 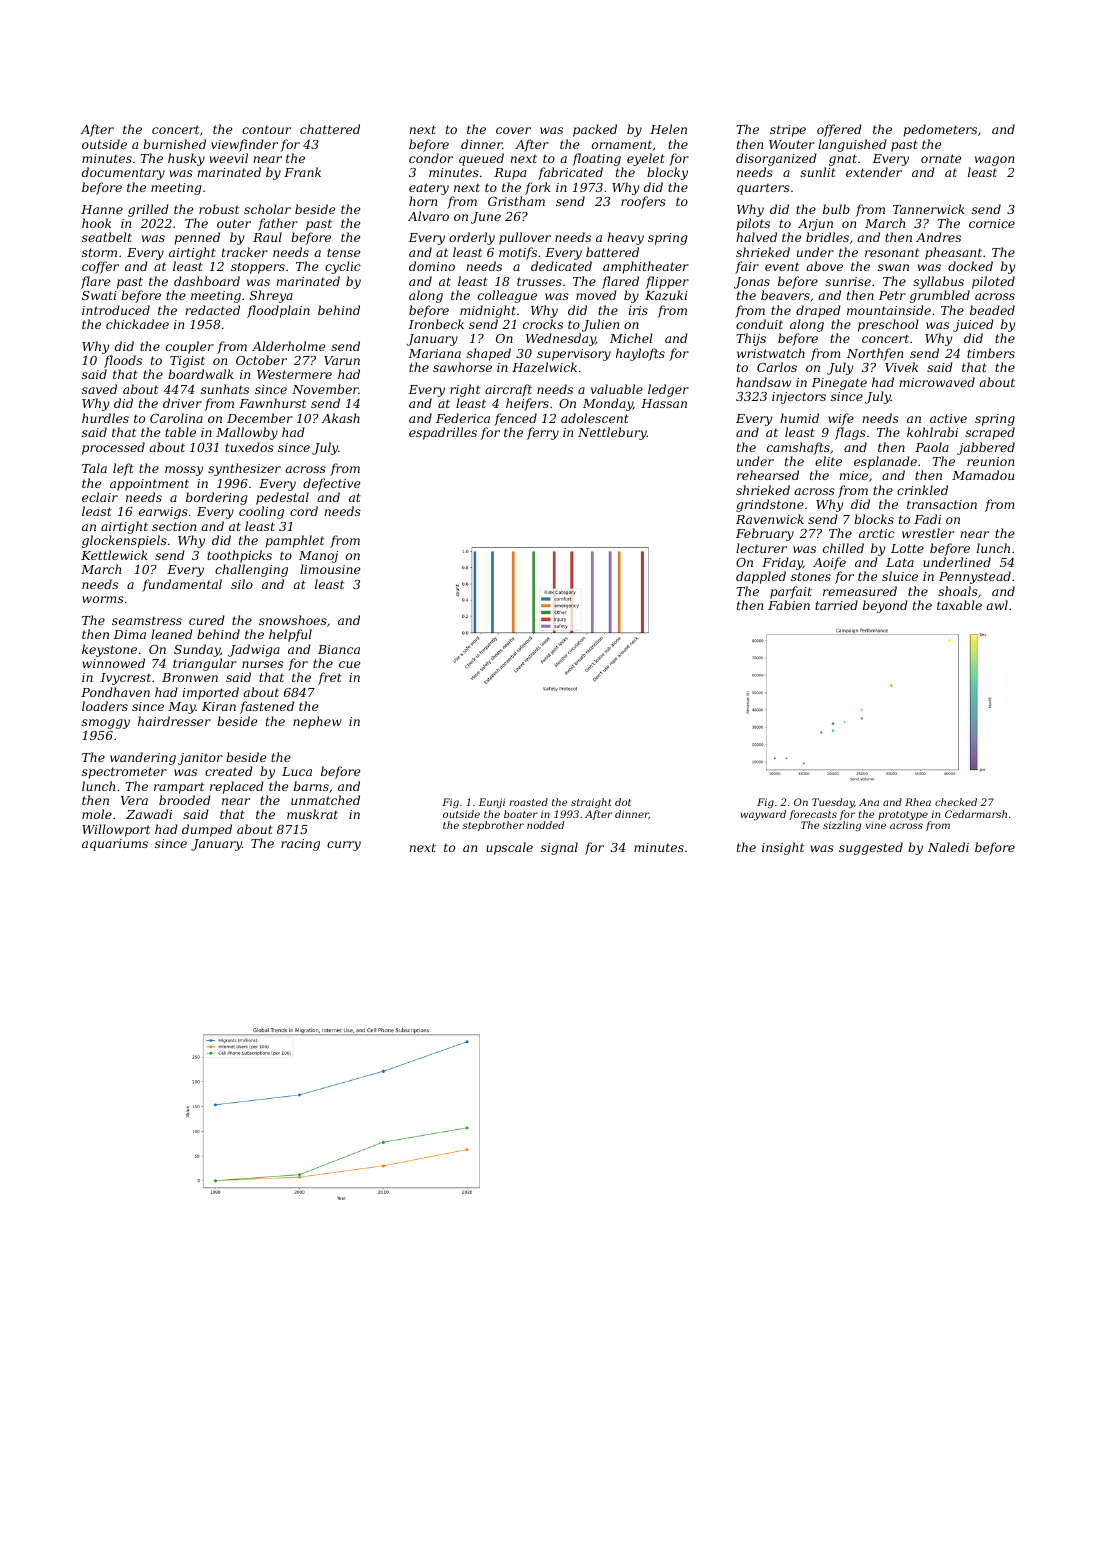 What do you see at coordinates (623, 802) in the screenshot?
I see `dot` at bounding box center [623, 802].
